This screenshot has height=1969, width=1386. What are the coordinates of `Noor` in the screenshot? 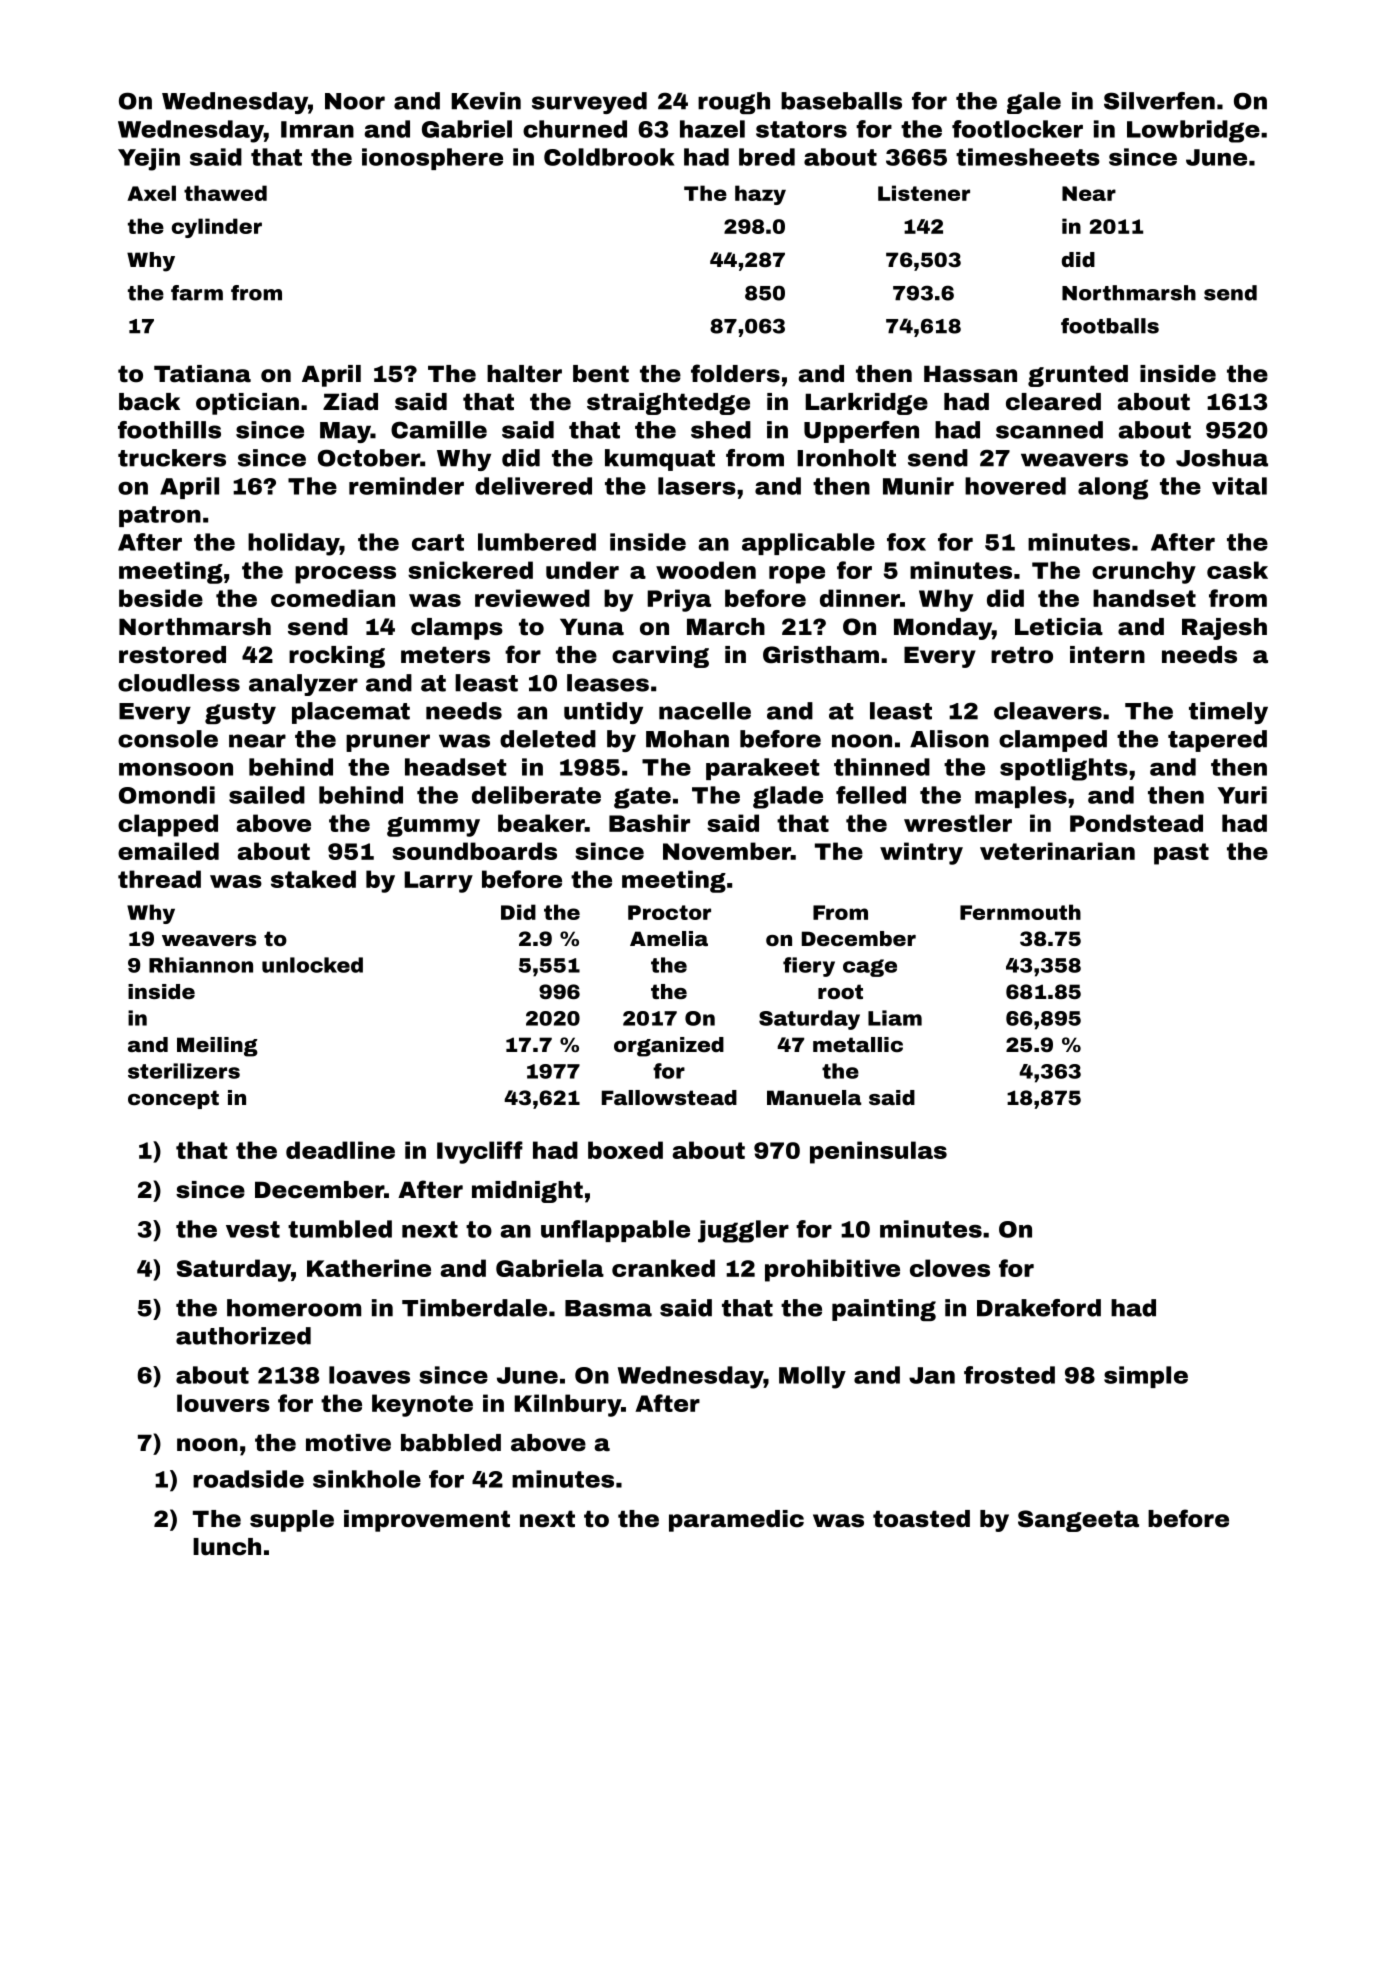 It's located at (355, 101).
